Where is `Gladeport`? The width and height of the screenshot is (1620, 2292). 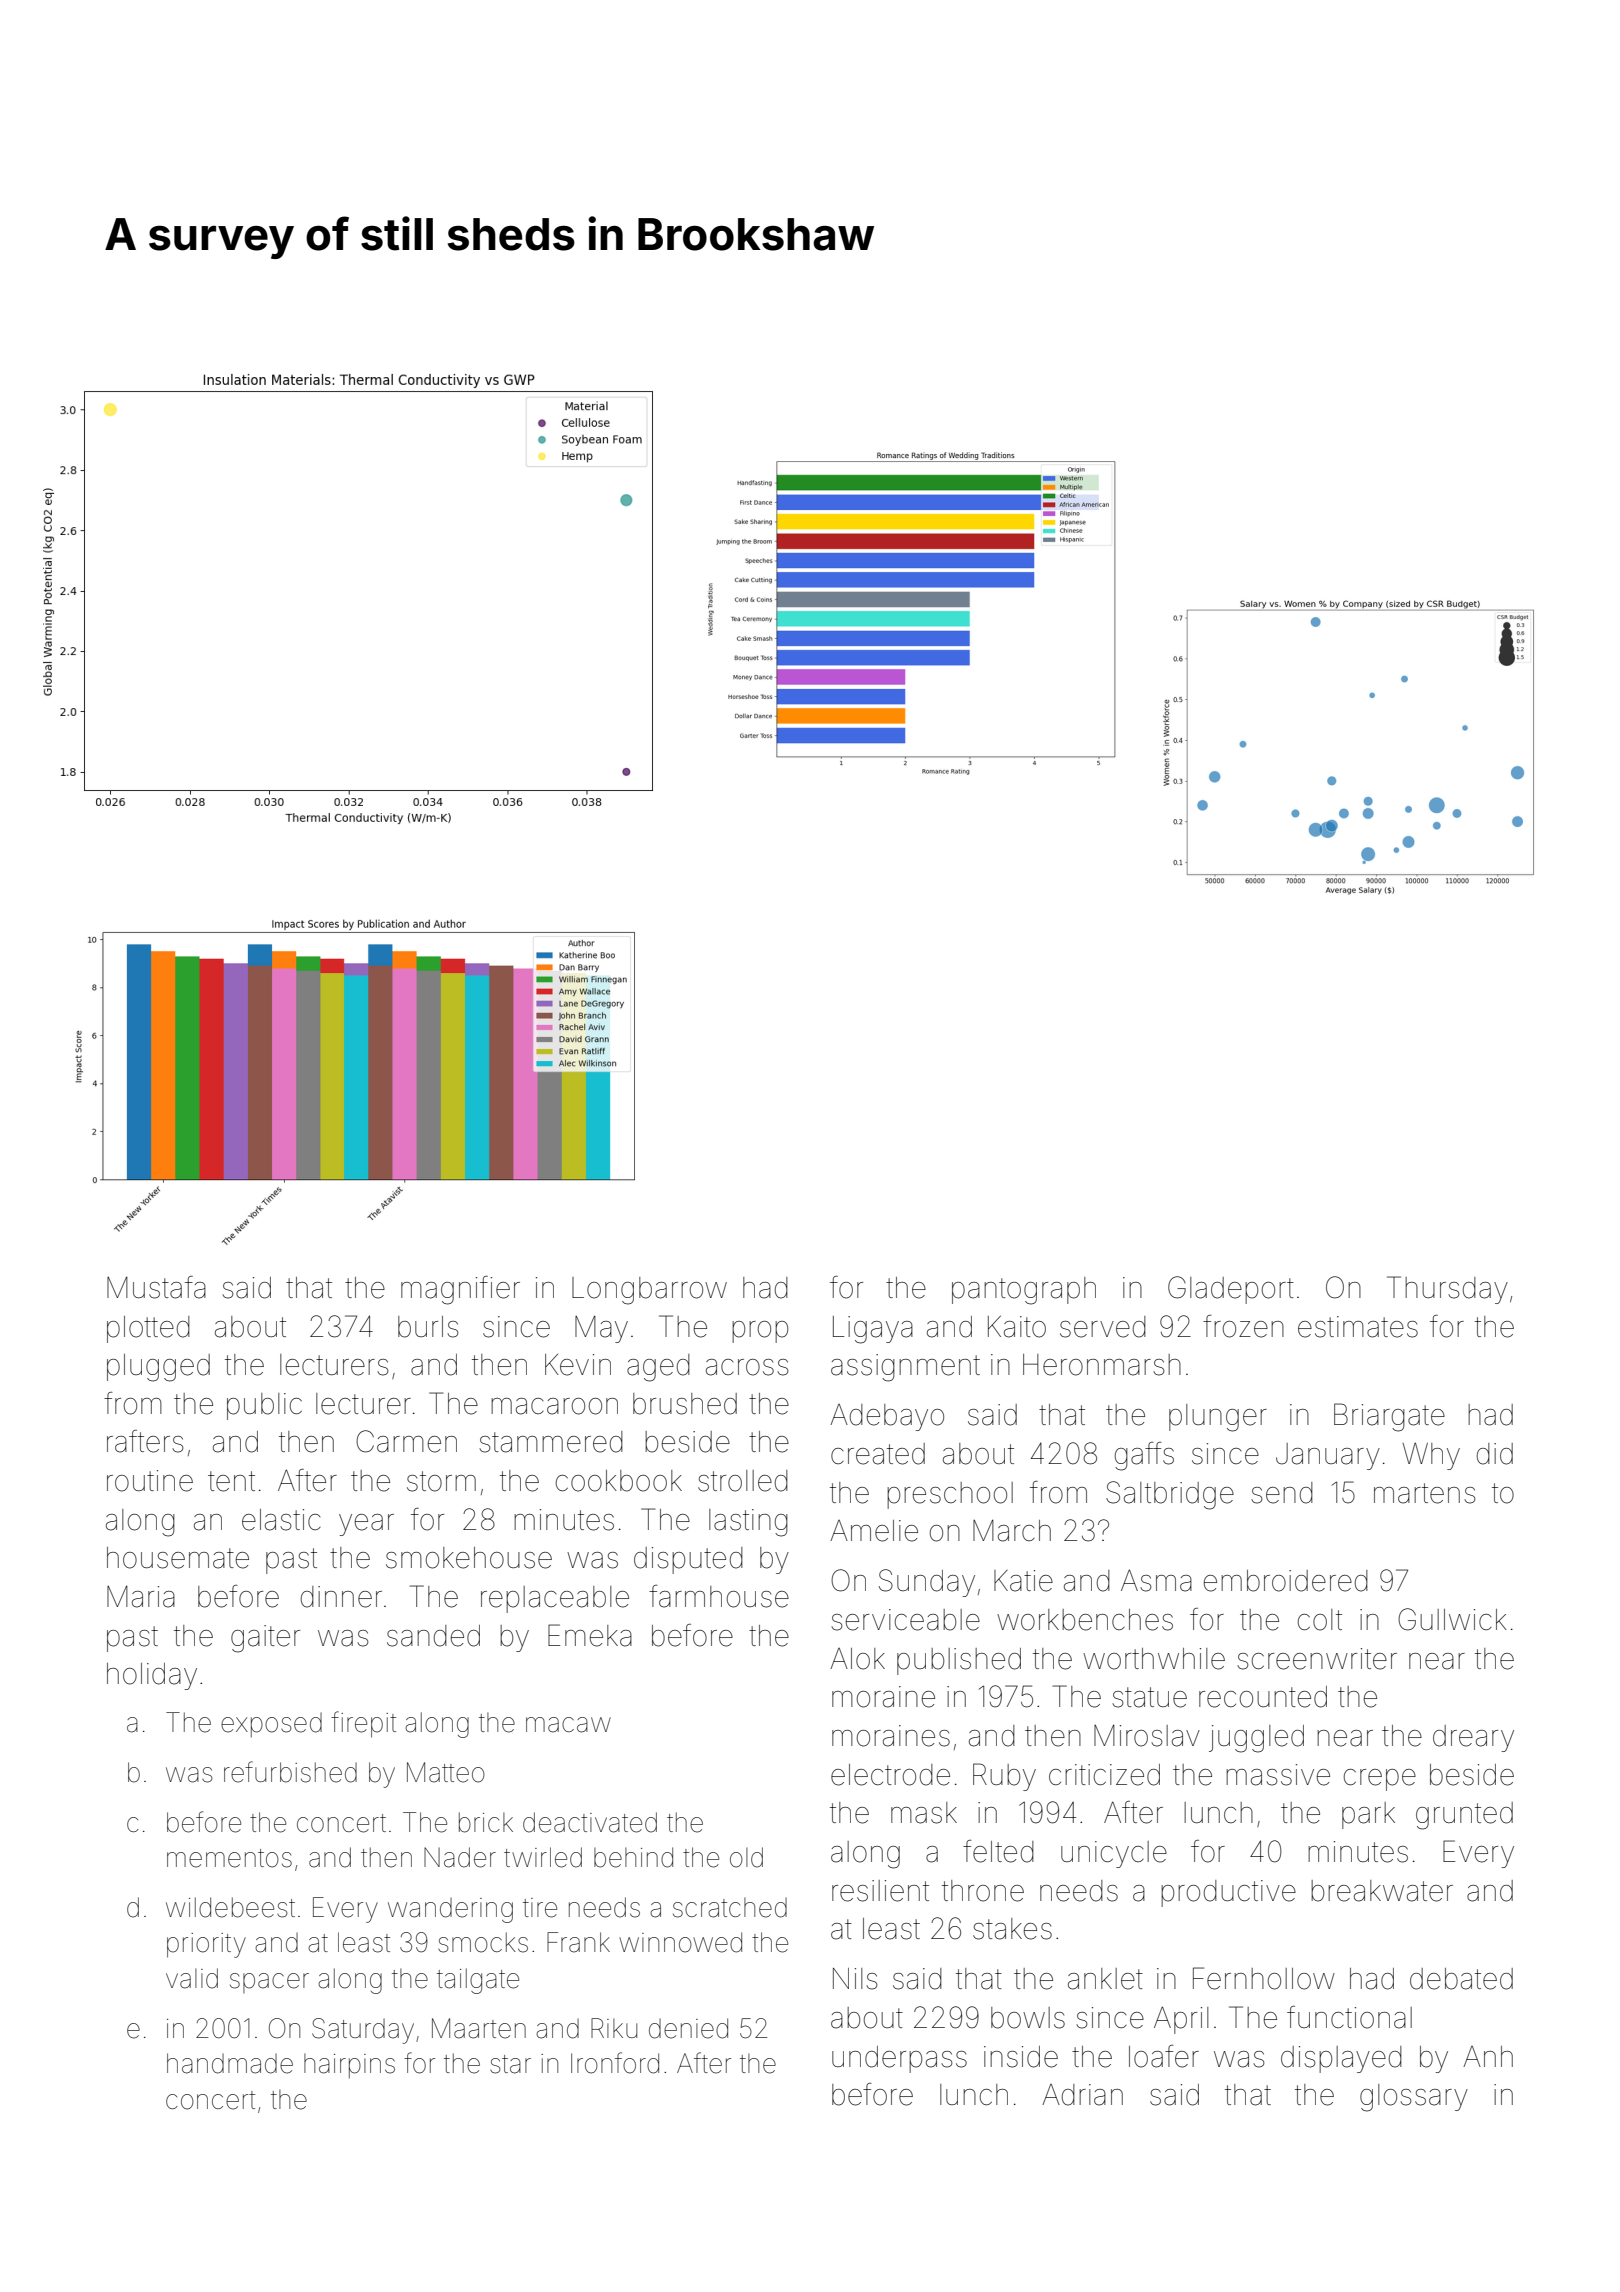
Gladeport is located at coordinates (1231, 1290).
